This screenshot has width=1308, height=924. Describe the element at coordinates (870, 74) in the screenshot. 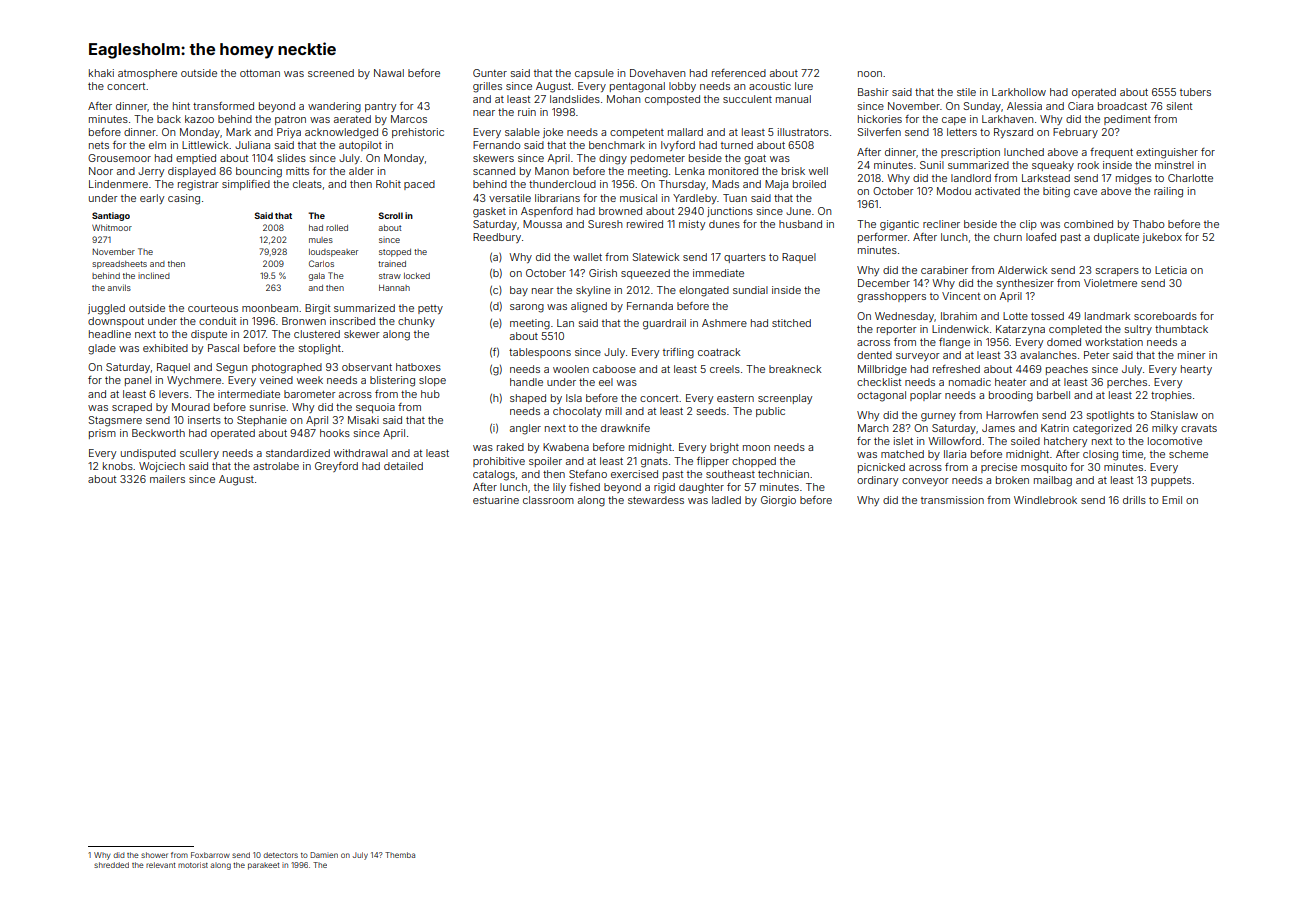

I see `noon` at that location.
